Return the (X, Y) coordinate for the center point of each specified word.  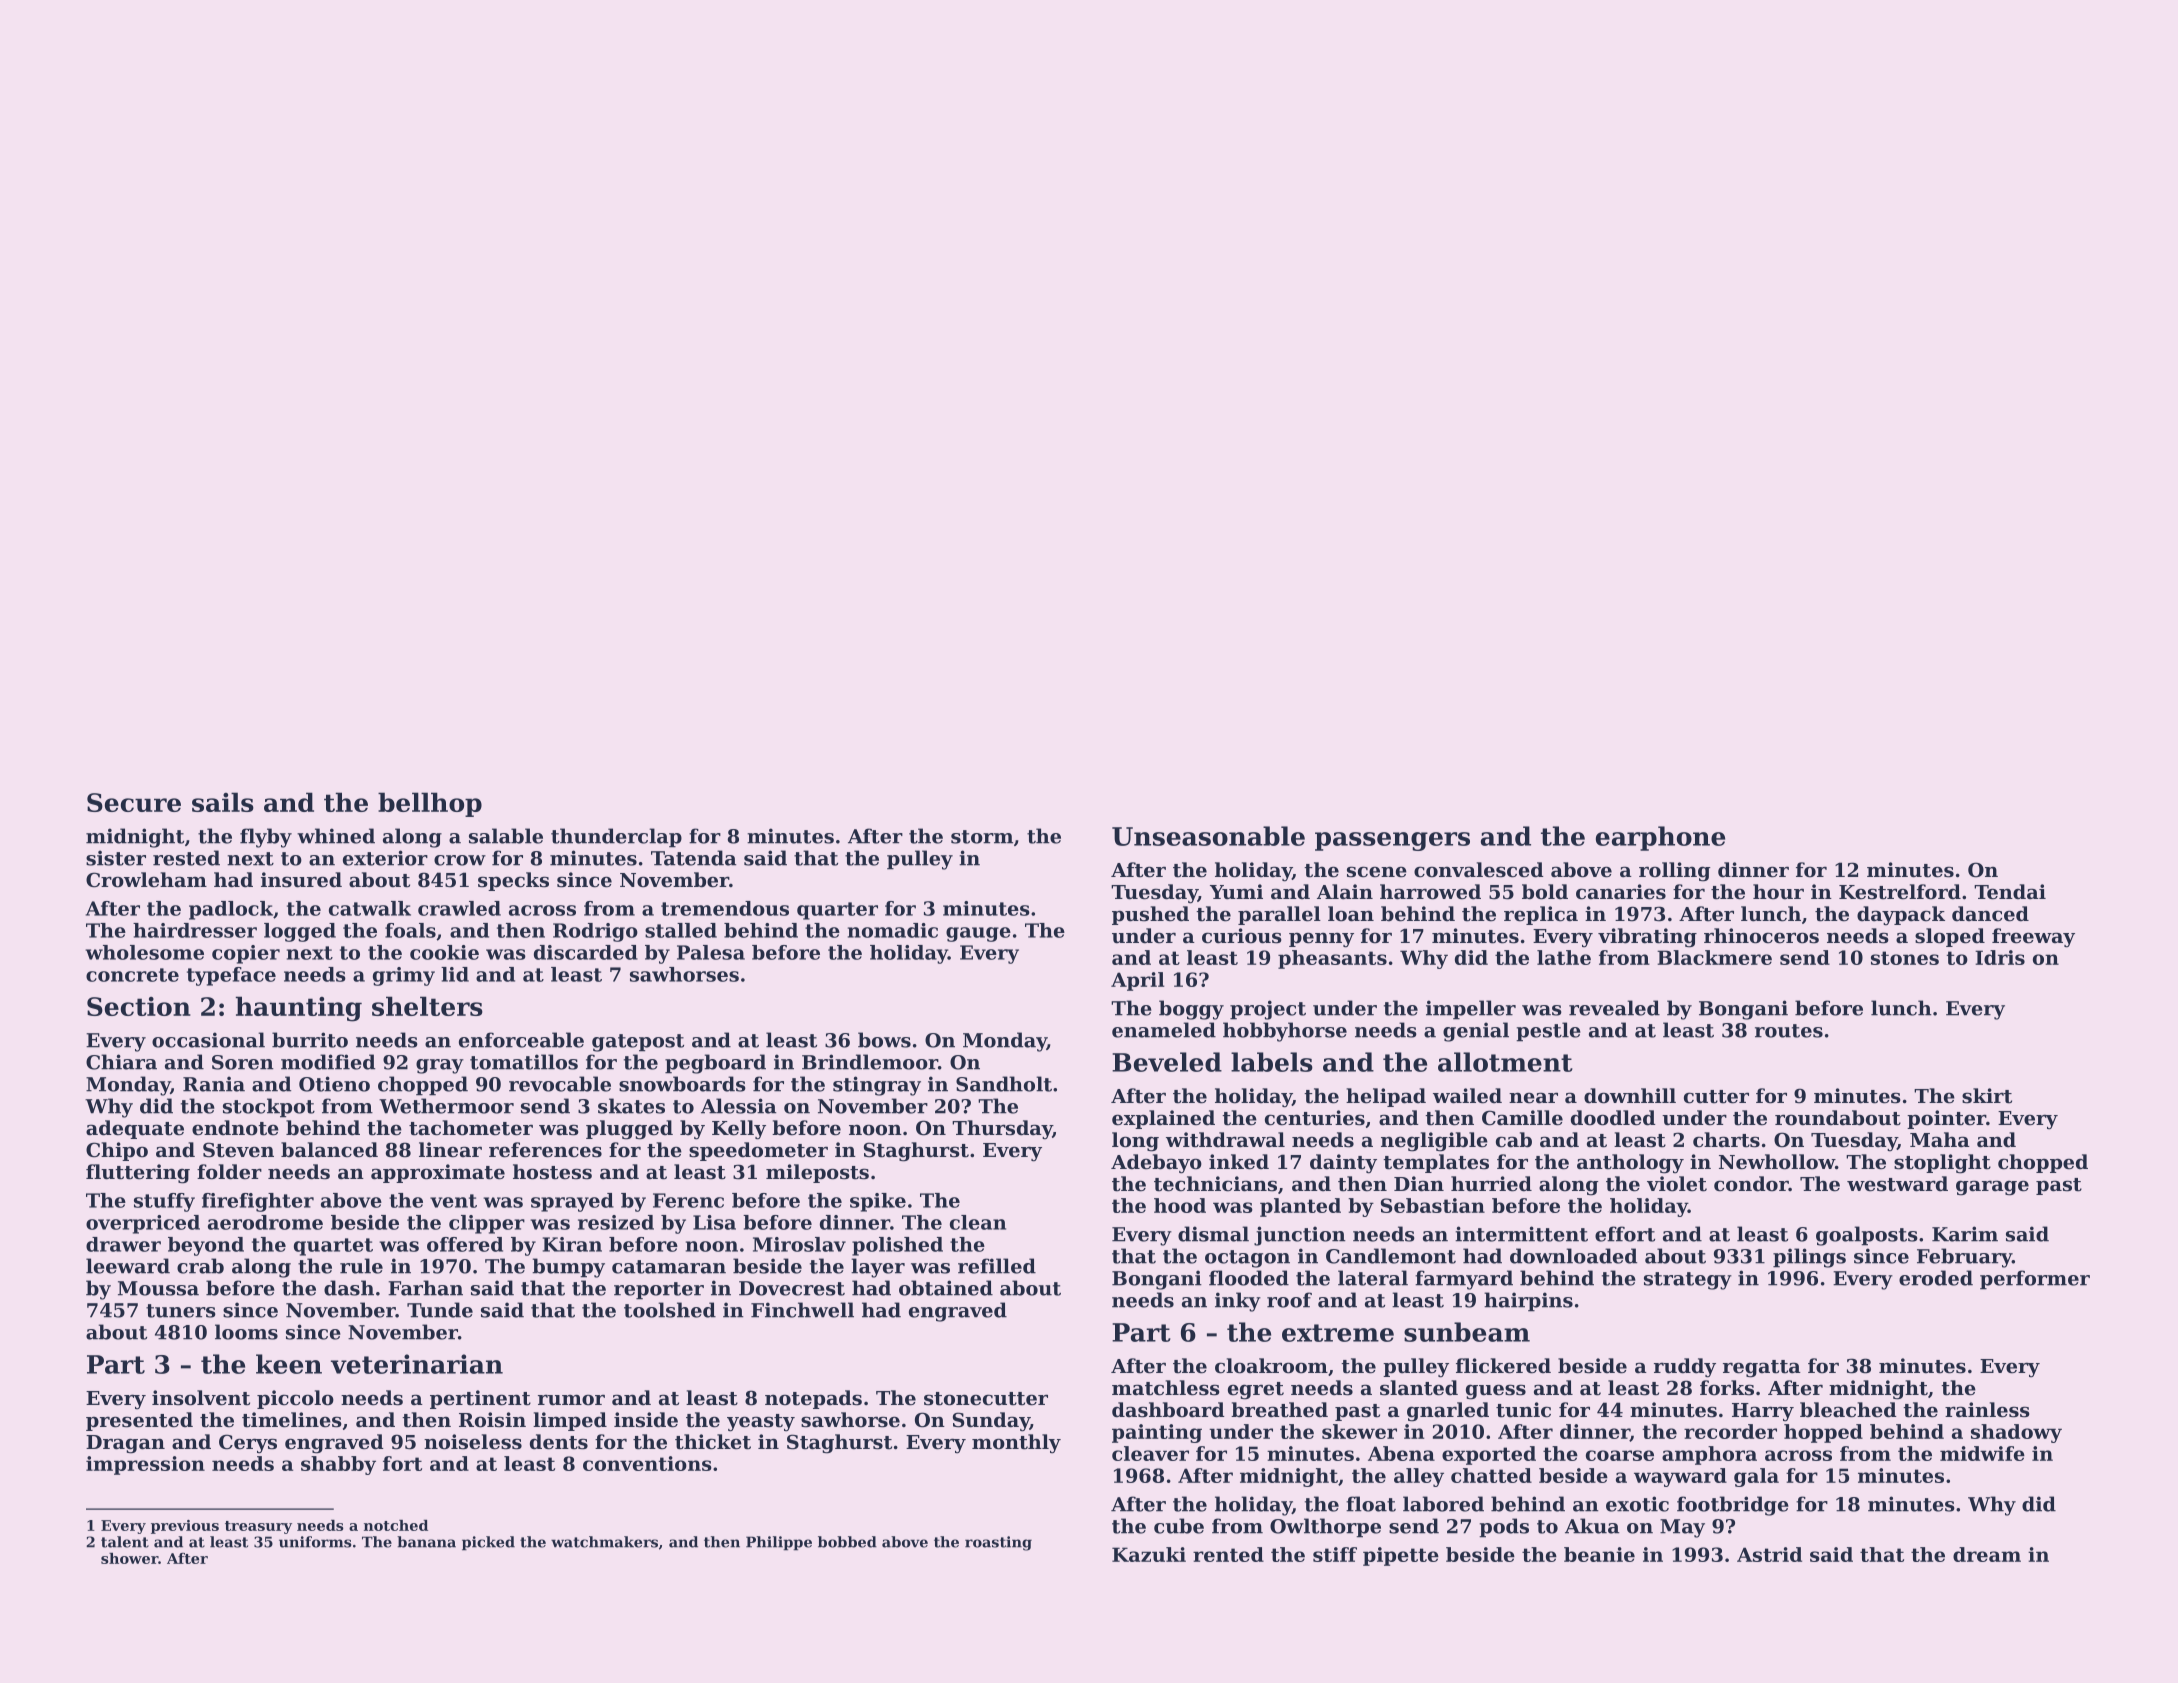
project (1268, 1010)
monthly (1016, 1444)
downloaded (1573, 1256)
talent (125, 1542)
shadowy (2016, 1433)
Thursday (1002, 1129)
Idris (2000, 957)
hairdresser (195, 930)
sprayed (572, 1202)
